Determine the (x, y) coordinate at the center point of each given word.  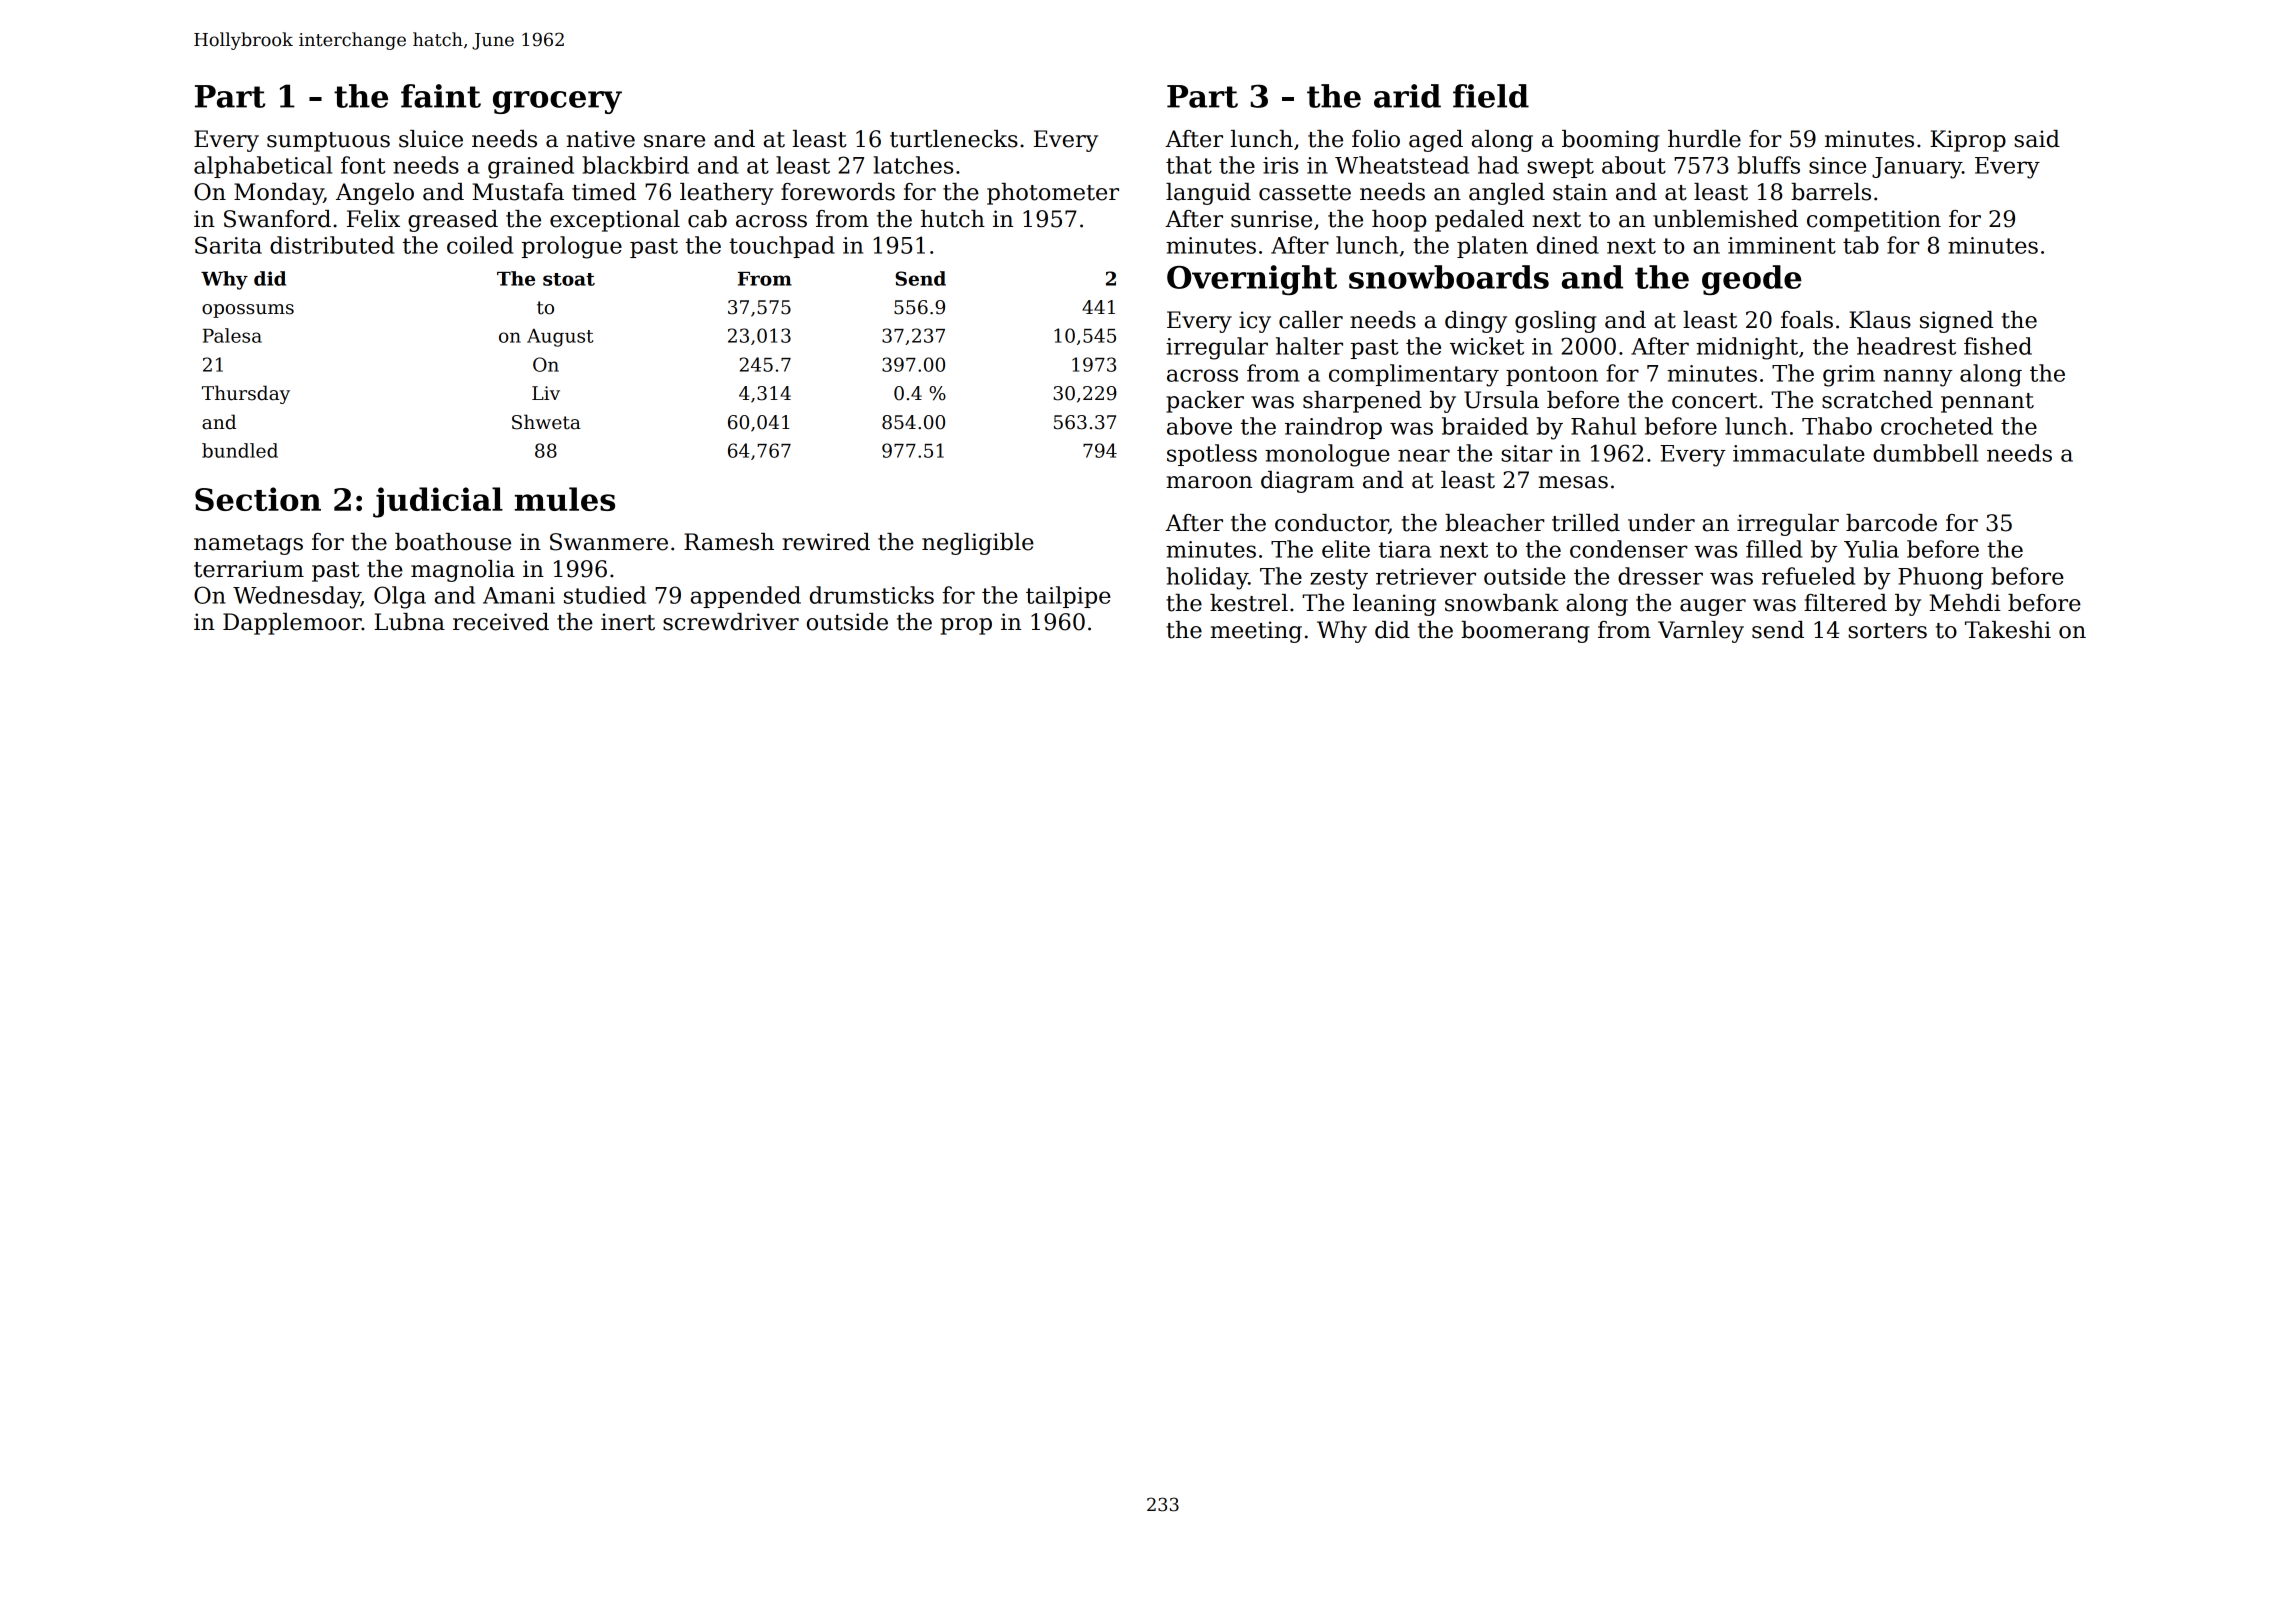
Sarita (228, 245)
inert (628, 622)
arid (1407, 96)
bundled (240, 450)
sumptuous (328, 142)
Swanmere (609, 542)
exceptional (615, 221)
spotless (1212, 455)
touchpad (782, 247)
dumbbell (1925, 453)
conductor (1332, 524)
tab (1861, 245)
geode (1752, 280)
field (1491, 96)
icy (1255, 322)
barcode (1891, 523)
